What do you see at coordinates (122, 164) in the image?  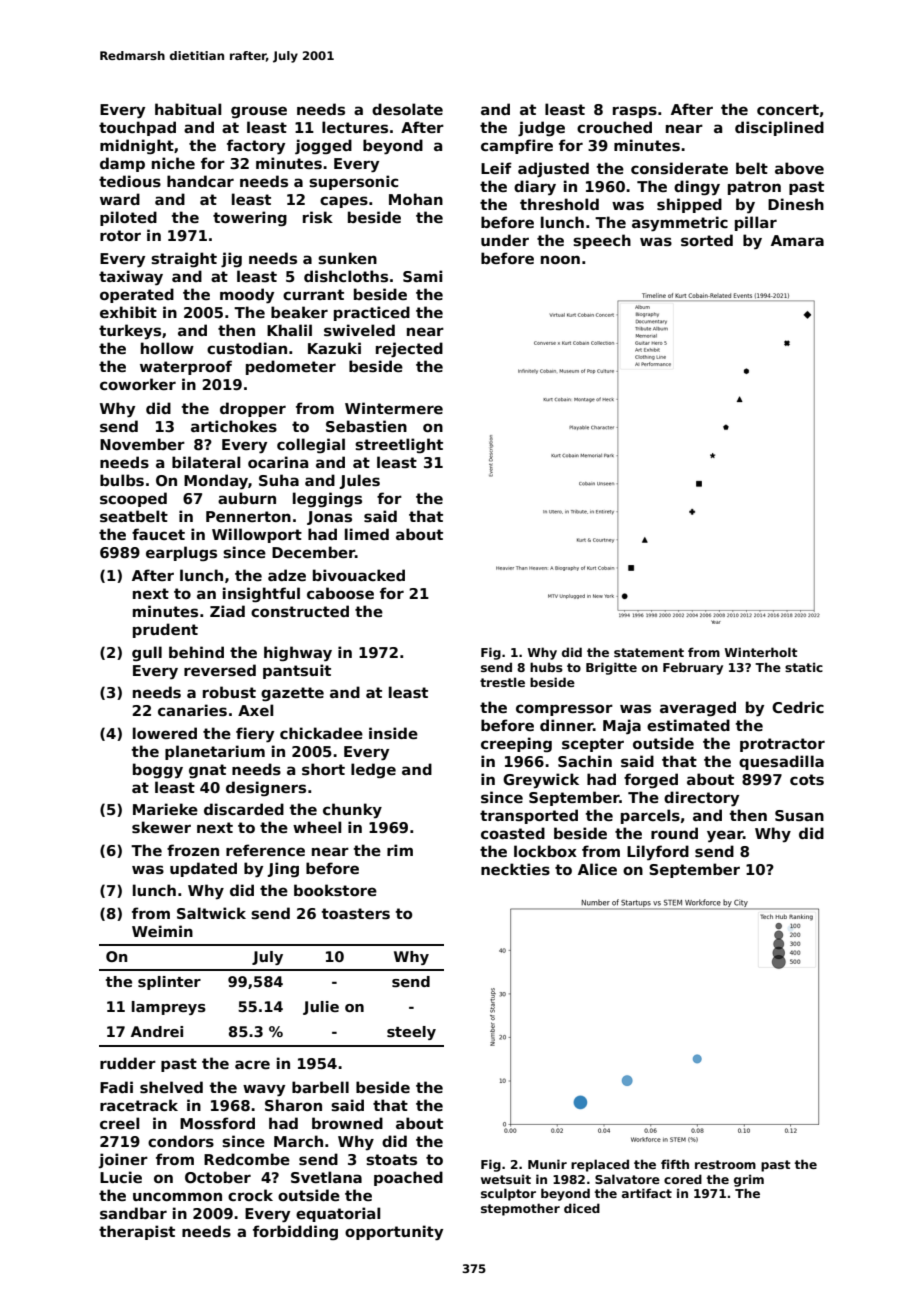 I see `damp` at bounding box center [122, 164].
